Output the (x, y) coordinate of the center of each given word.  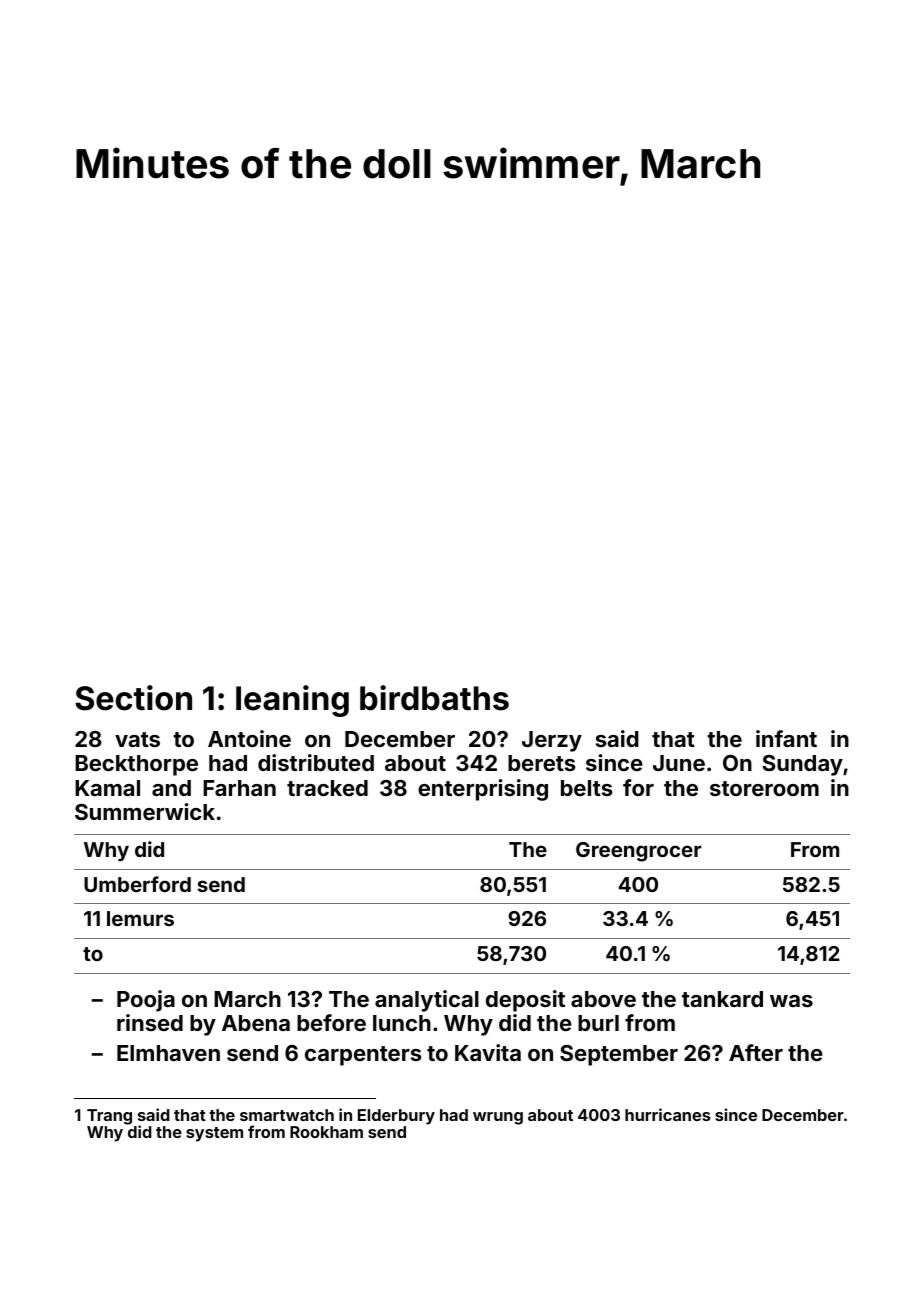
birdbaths (434, 698)
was (791, 1001)
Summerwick (145, 811)
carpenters (363, 1056)
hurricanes (667, 1114)
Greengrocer (638, 852)
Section (133, 698)
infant (786, 738)
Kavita (488, 1052)
